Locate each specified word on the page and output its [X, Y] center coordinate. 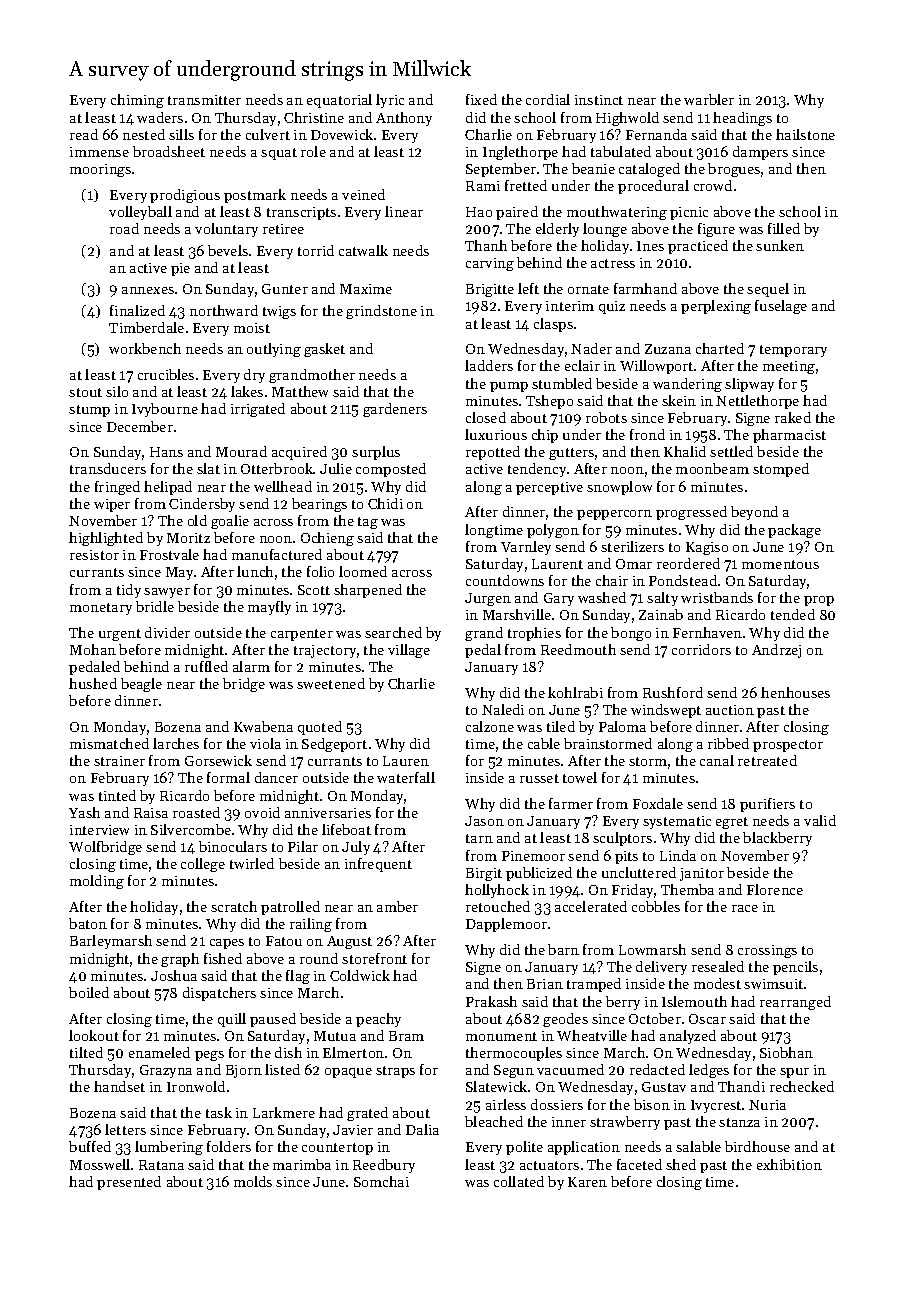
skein [679, 400]
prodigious [185, 196]
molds [253, 1181]
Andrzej [776, 651]
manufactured [277, 554]
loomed [363, 571]
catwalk [363, 250]
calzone [490, 726]
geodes [565, 1020]
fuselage [781, 307]
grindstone [381, 312]
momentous [780, 564]
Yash [84, 812]
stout [85, 392]
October [655, 1018]
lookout [94, 1035]
